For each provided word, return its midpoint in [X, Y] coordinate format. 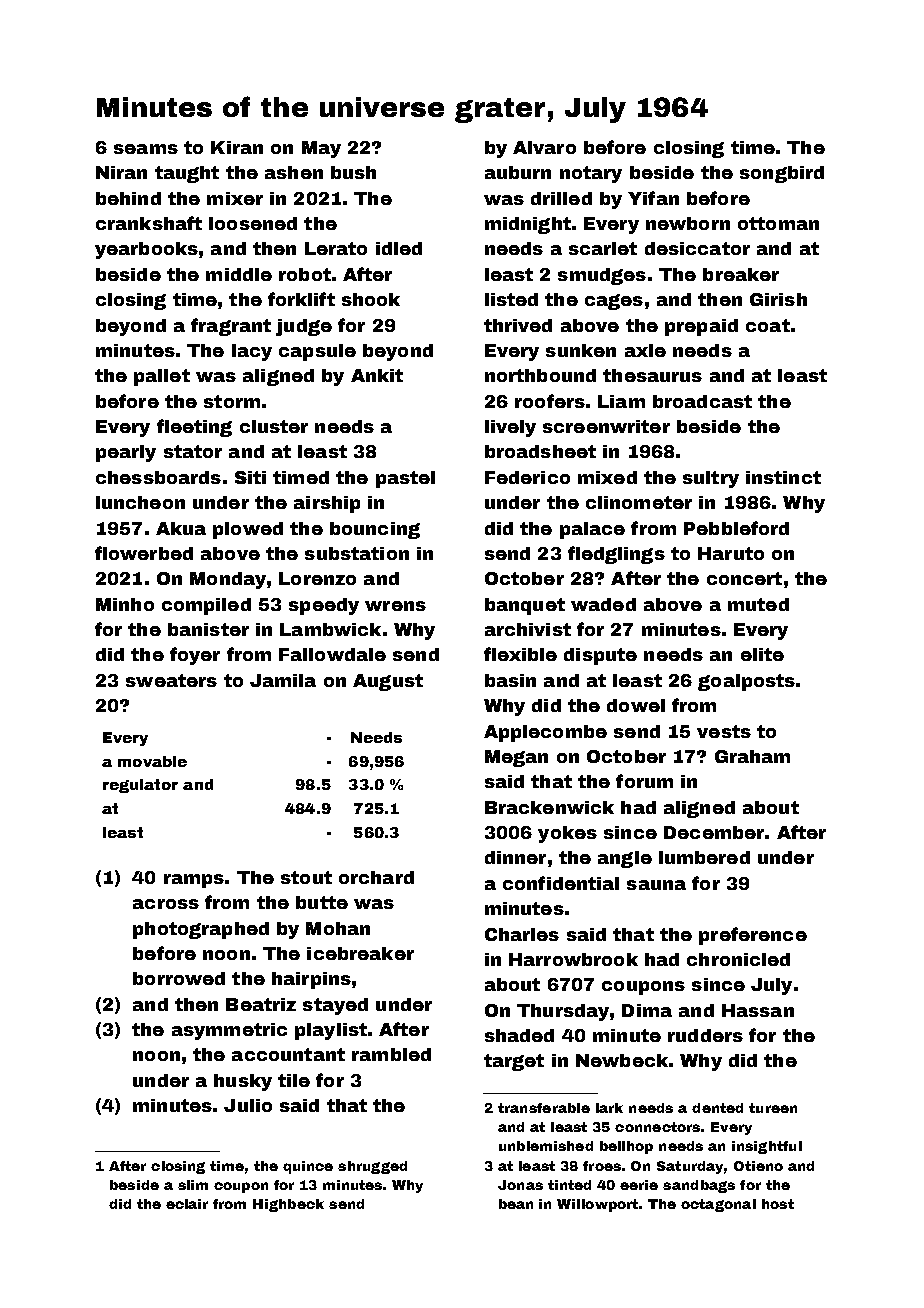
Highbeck [288, 1205]
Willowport [597, 1205]
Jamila [283, 680]
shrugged [372, 1167]
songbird [782, 174]
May [321, 149]
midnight [528, 225]
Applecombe [545, 733]
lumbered [704, 857]
